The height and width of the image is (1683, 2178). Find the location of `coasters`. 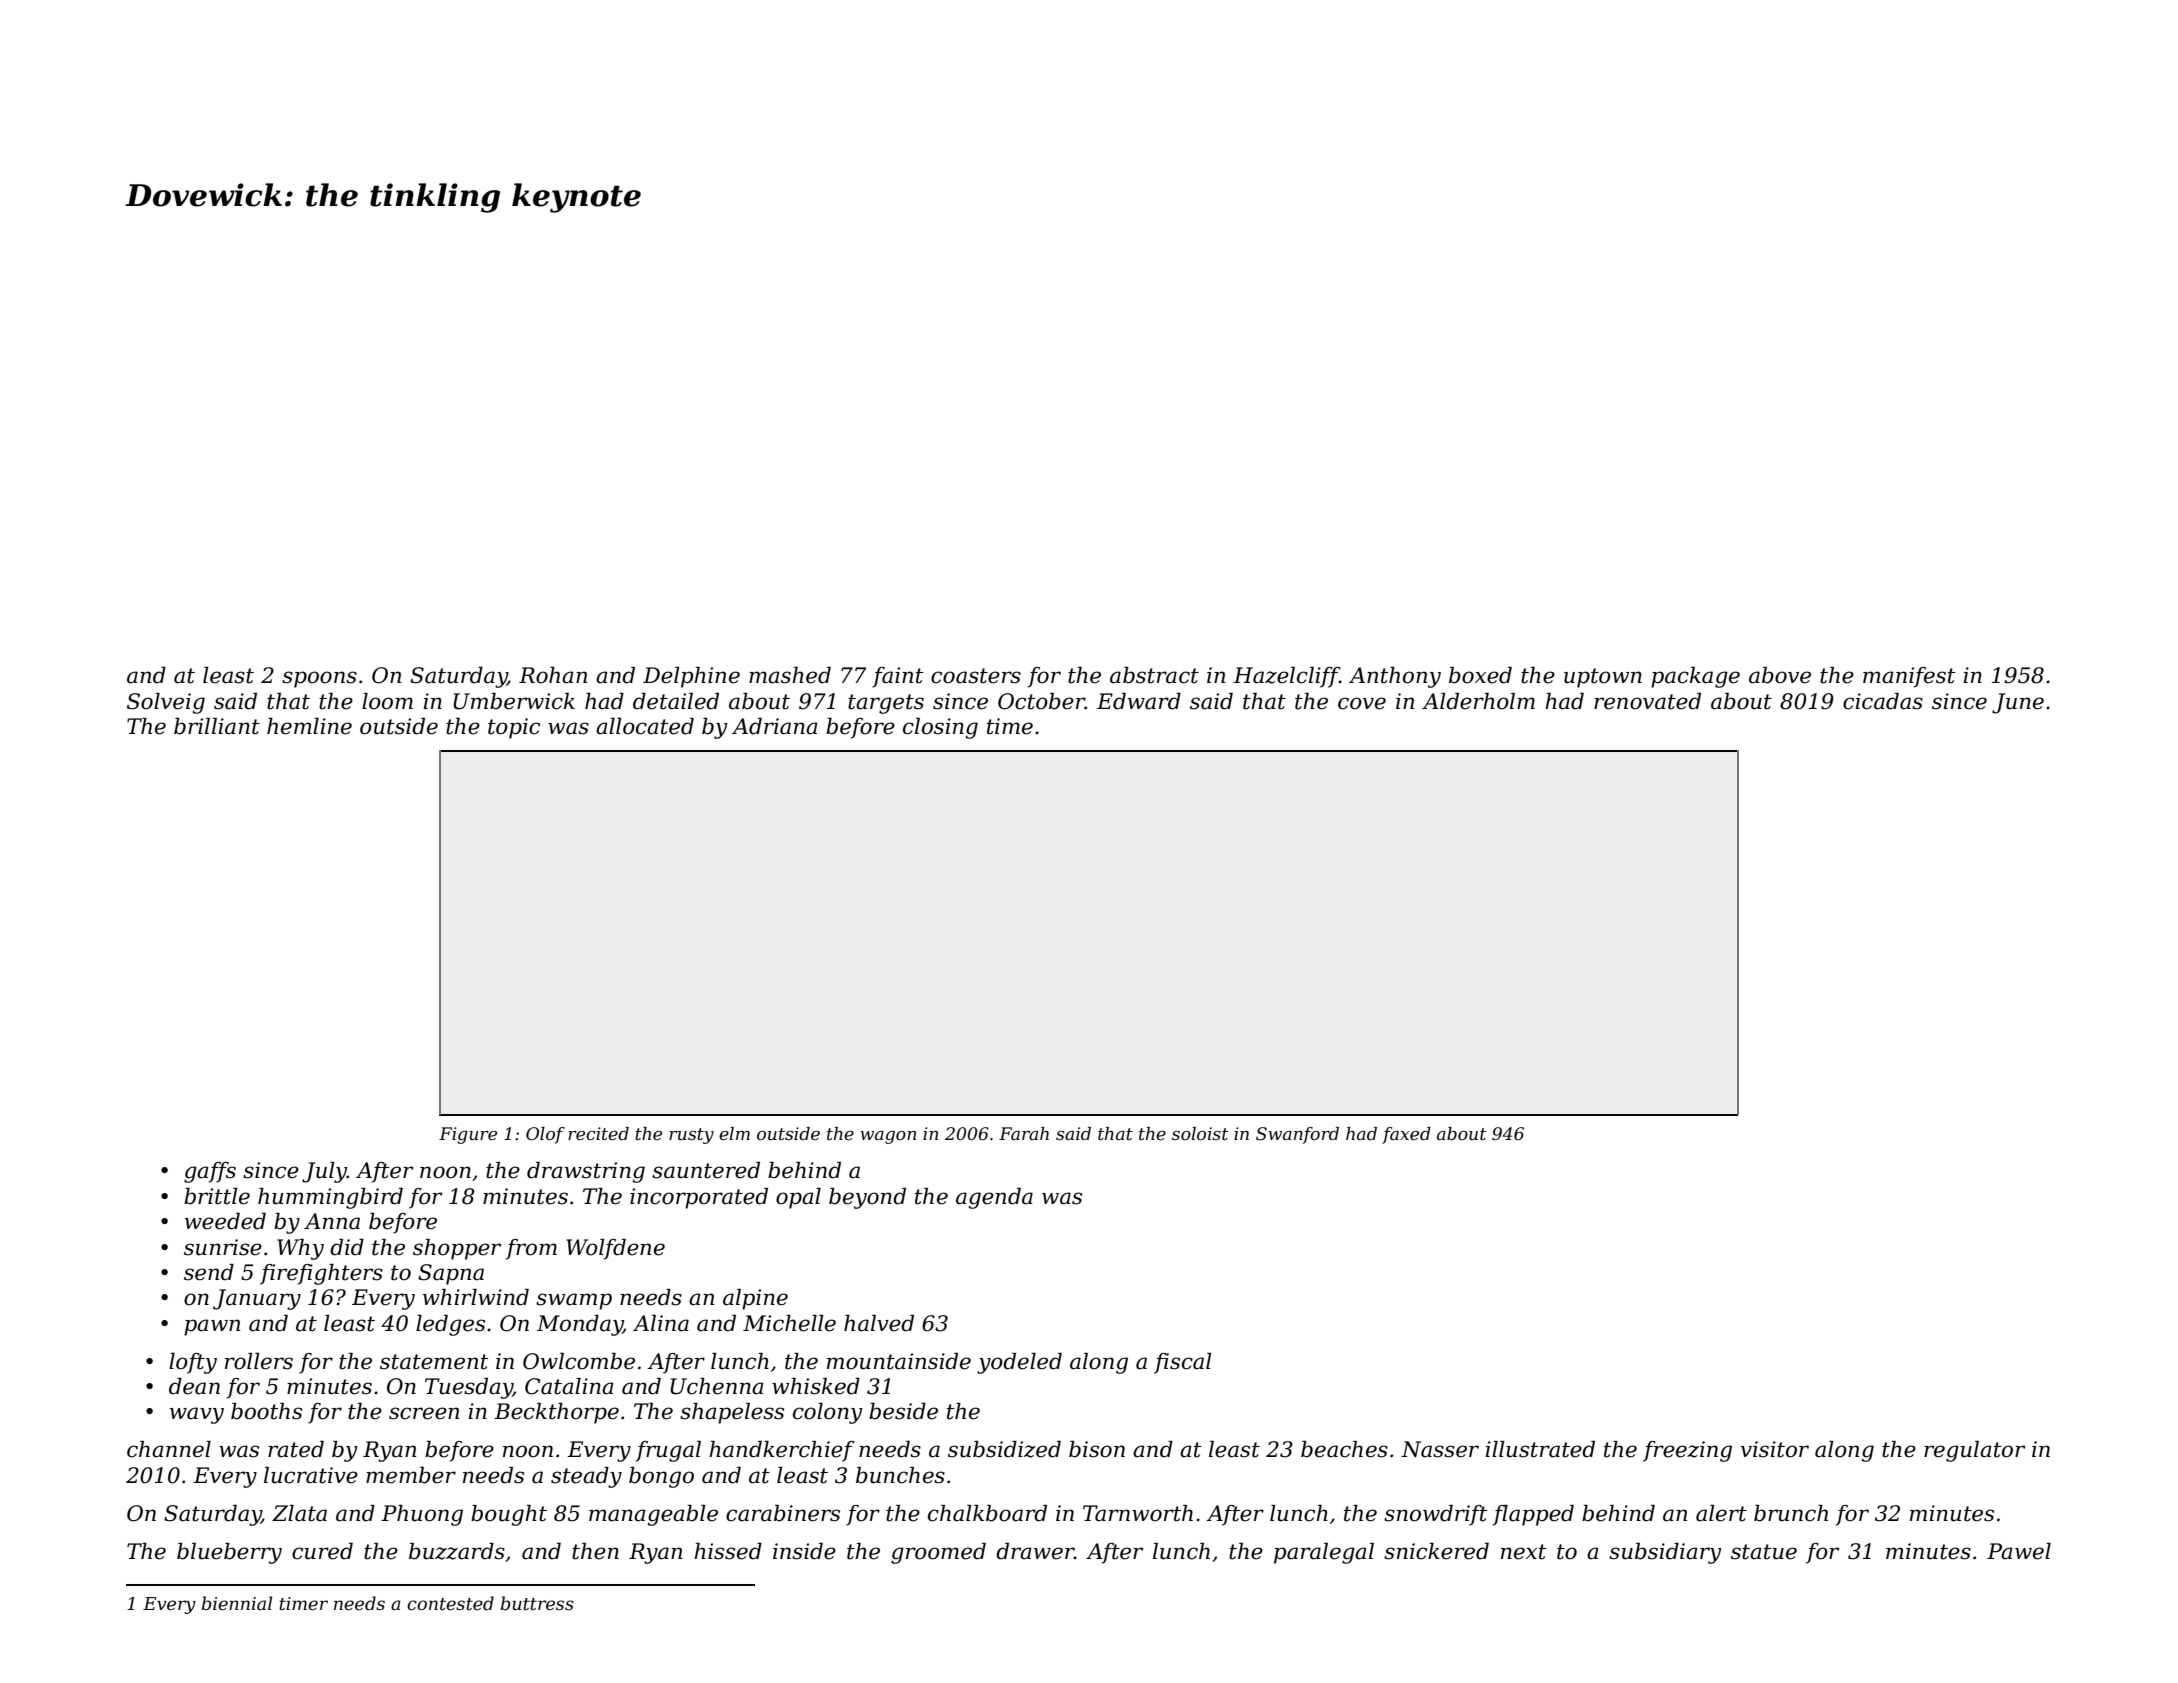

coasters is located at coordinates (976, 676).
